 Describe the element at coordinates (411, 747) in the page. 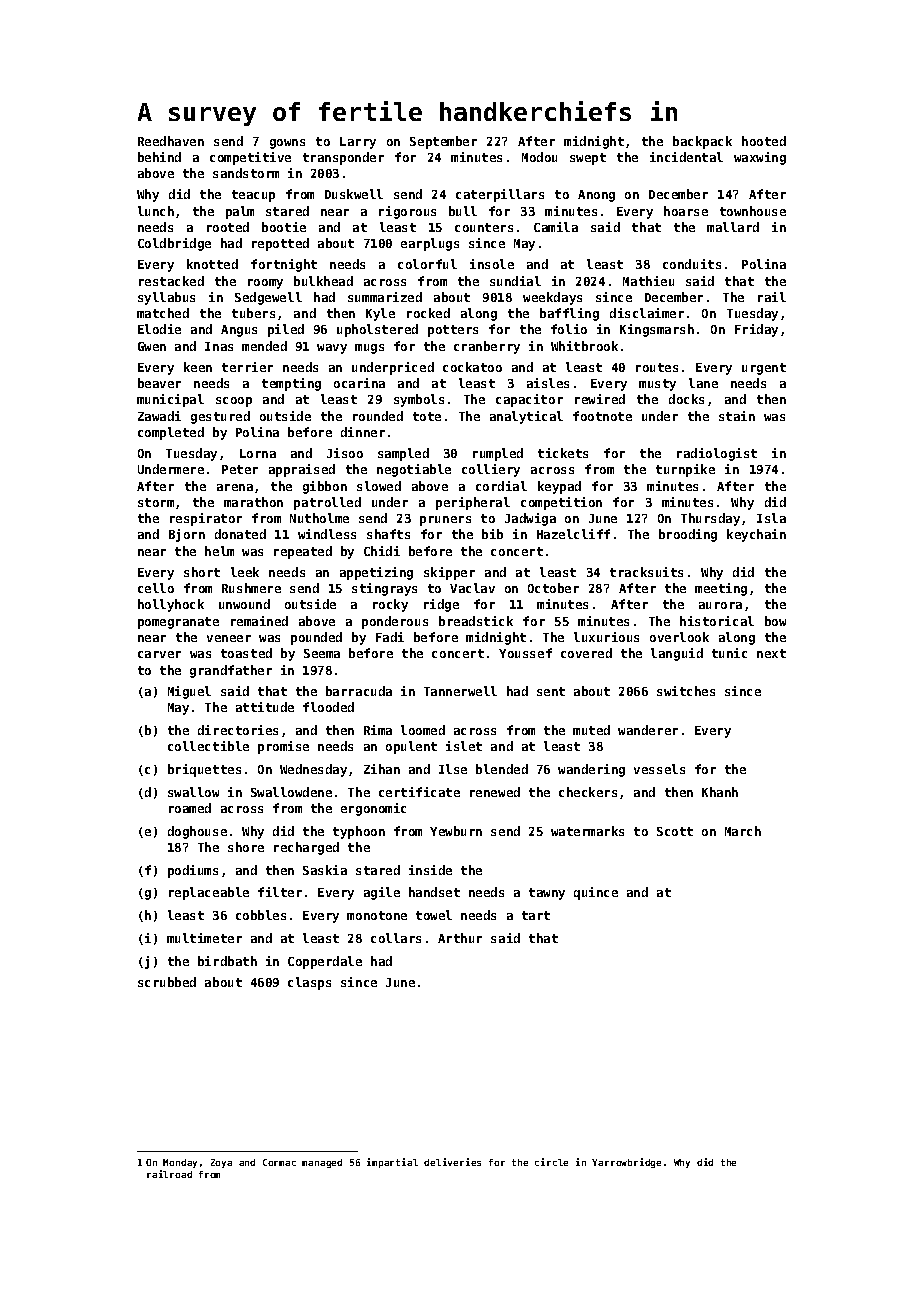

I see `opulent` at that location.
